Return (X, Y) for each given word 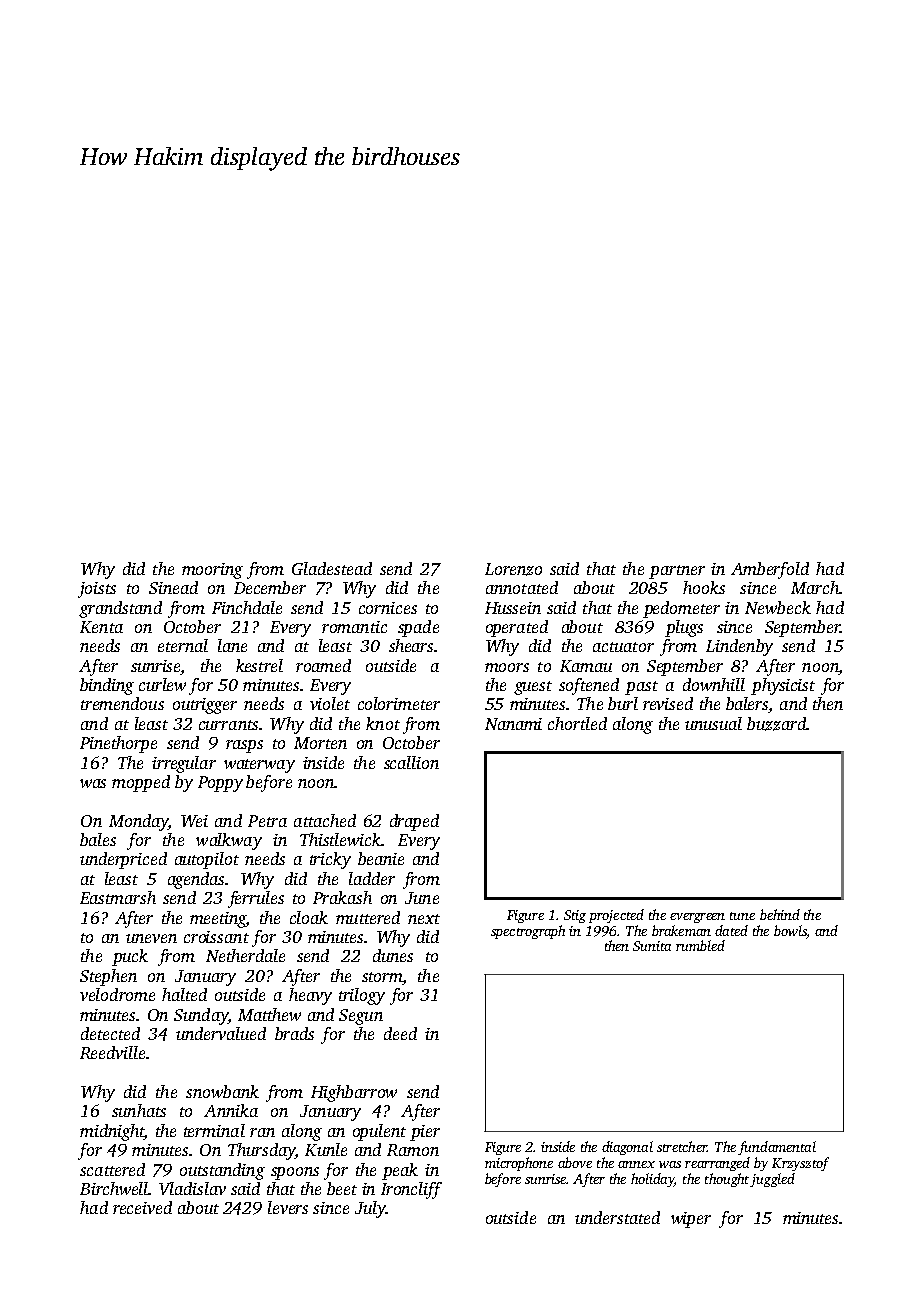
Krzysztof (800, 1164)
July (370, 1209)
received (142, 1207)
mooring (212, 571)
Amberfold (770, 570)
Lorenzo (513, 569)
